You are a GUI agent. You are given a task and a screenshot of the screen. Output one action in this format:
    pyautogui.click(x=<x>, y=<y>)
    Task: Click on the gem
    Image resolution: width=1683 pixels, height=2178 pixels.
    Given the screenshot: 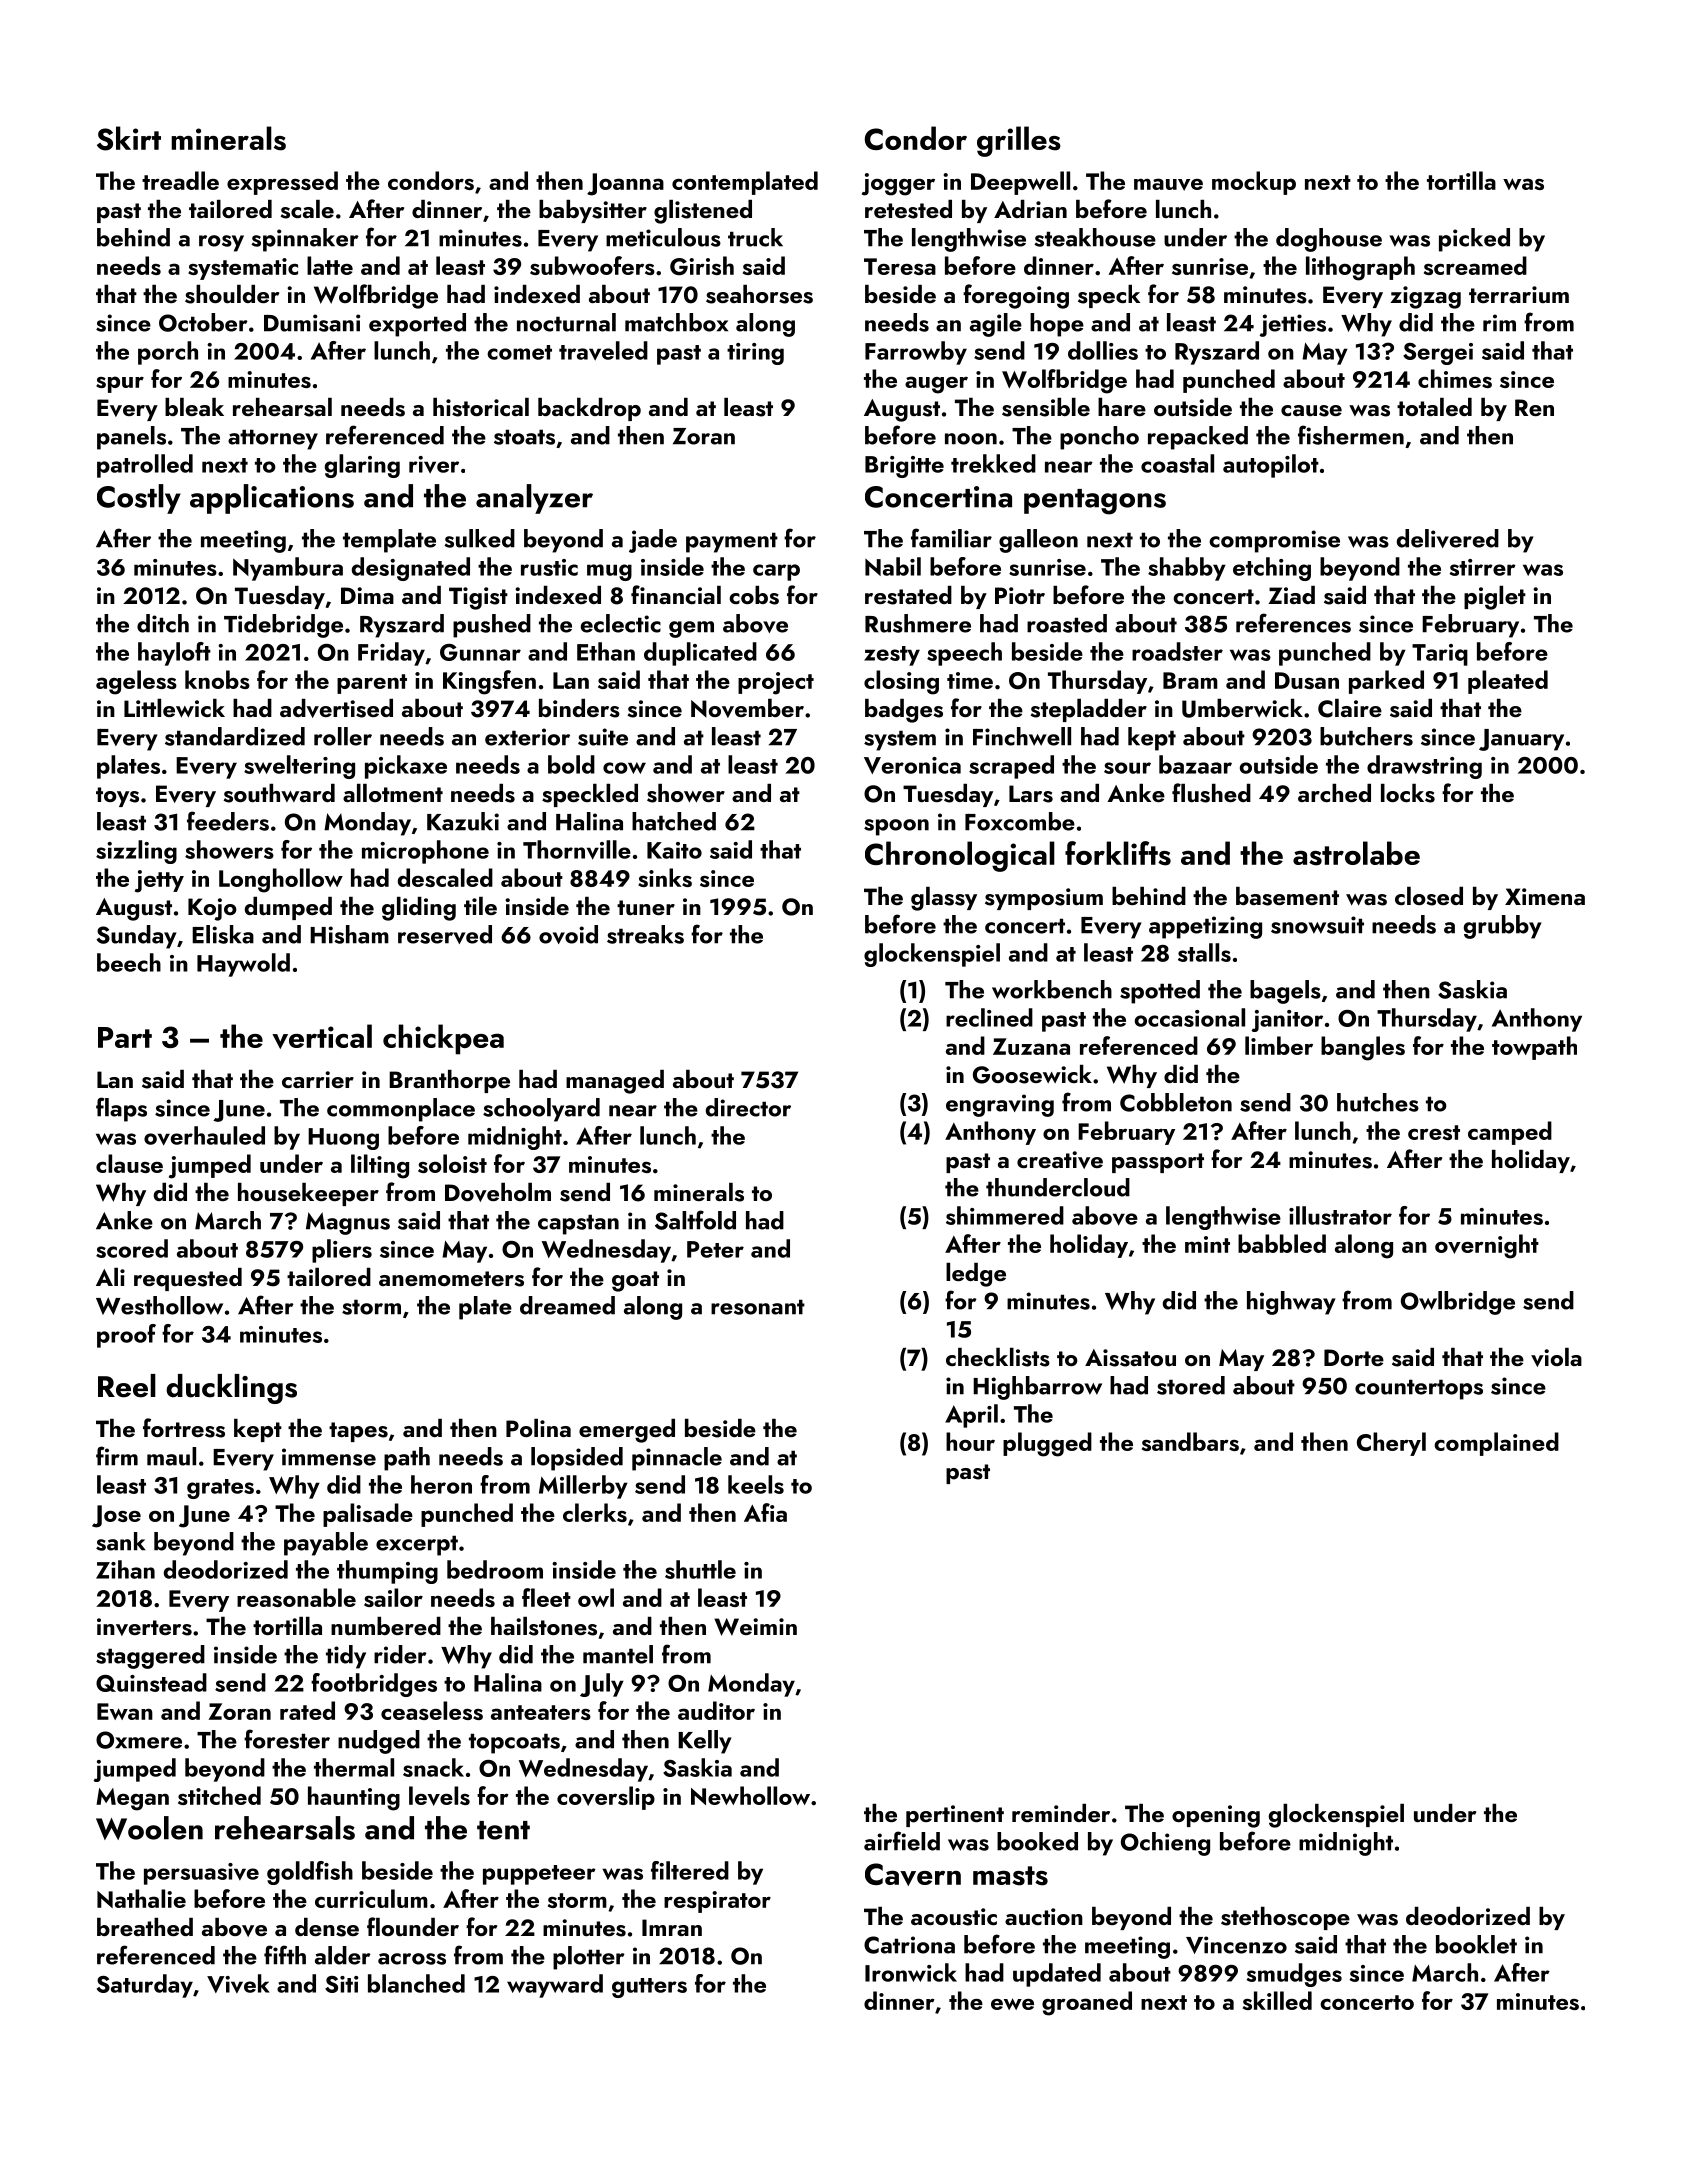 What is the action you would take?
    pyautogui.click(x=691, y=629)
